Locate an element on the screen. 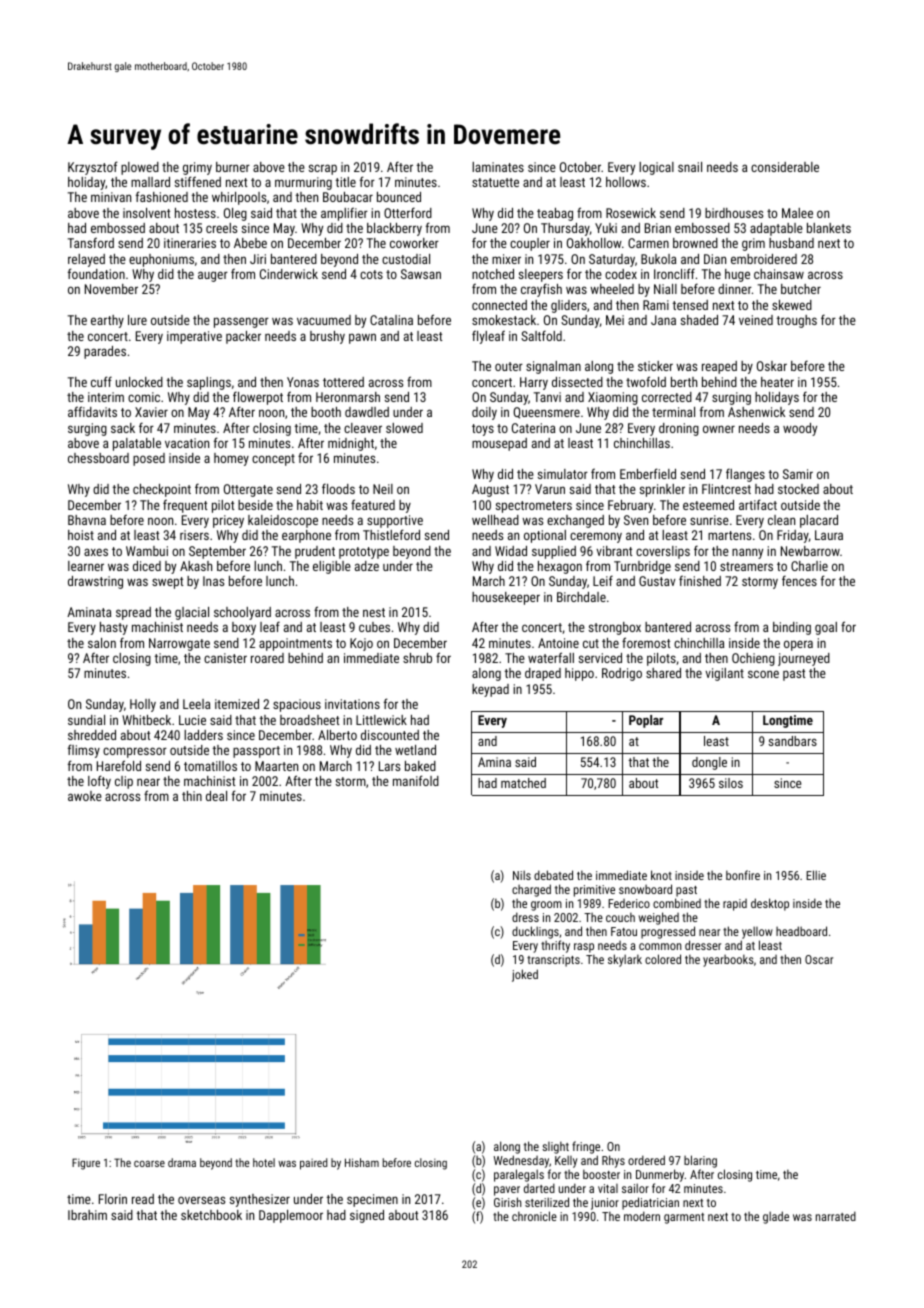 The height and width of the screenshot is (1308, 924). woody is located at coordinates (800, 429).
